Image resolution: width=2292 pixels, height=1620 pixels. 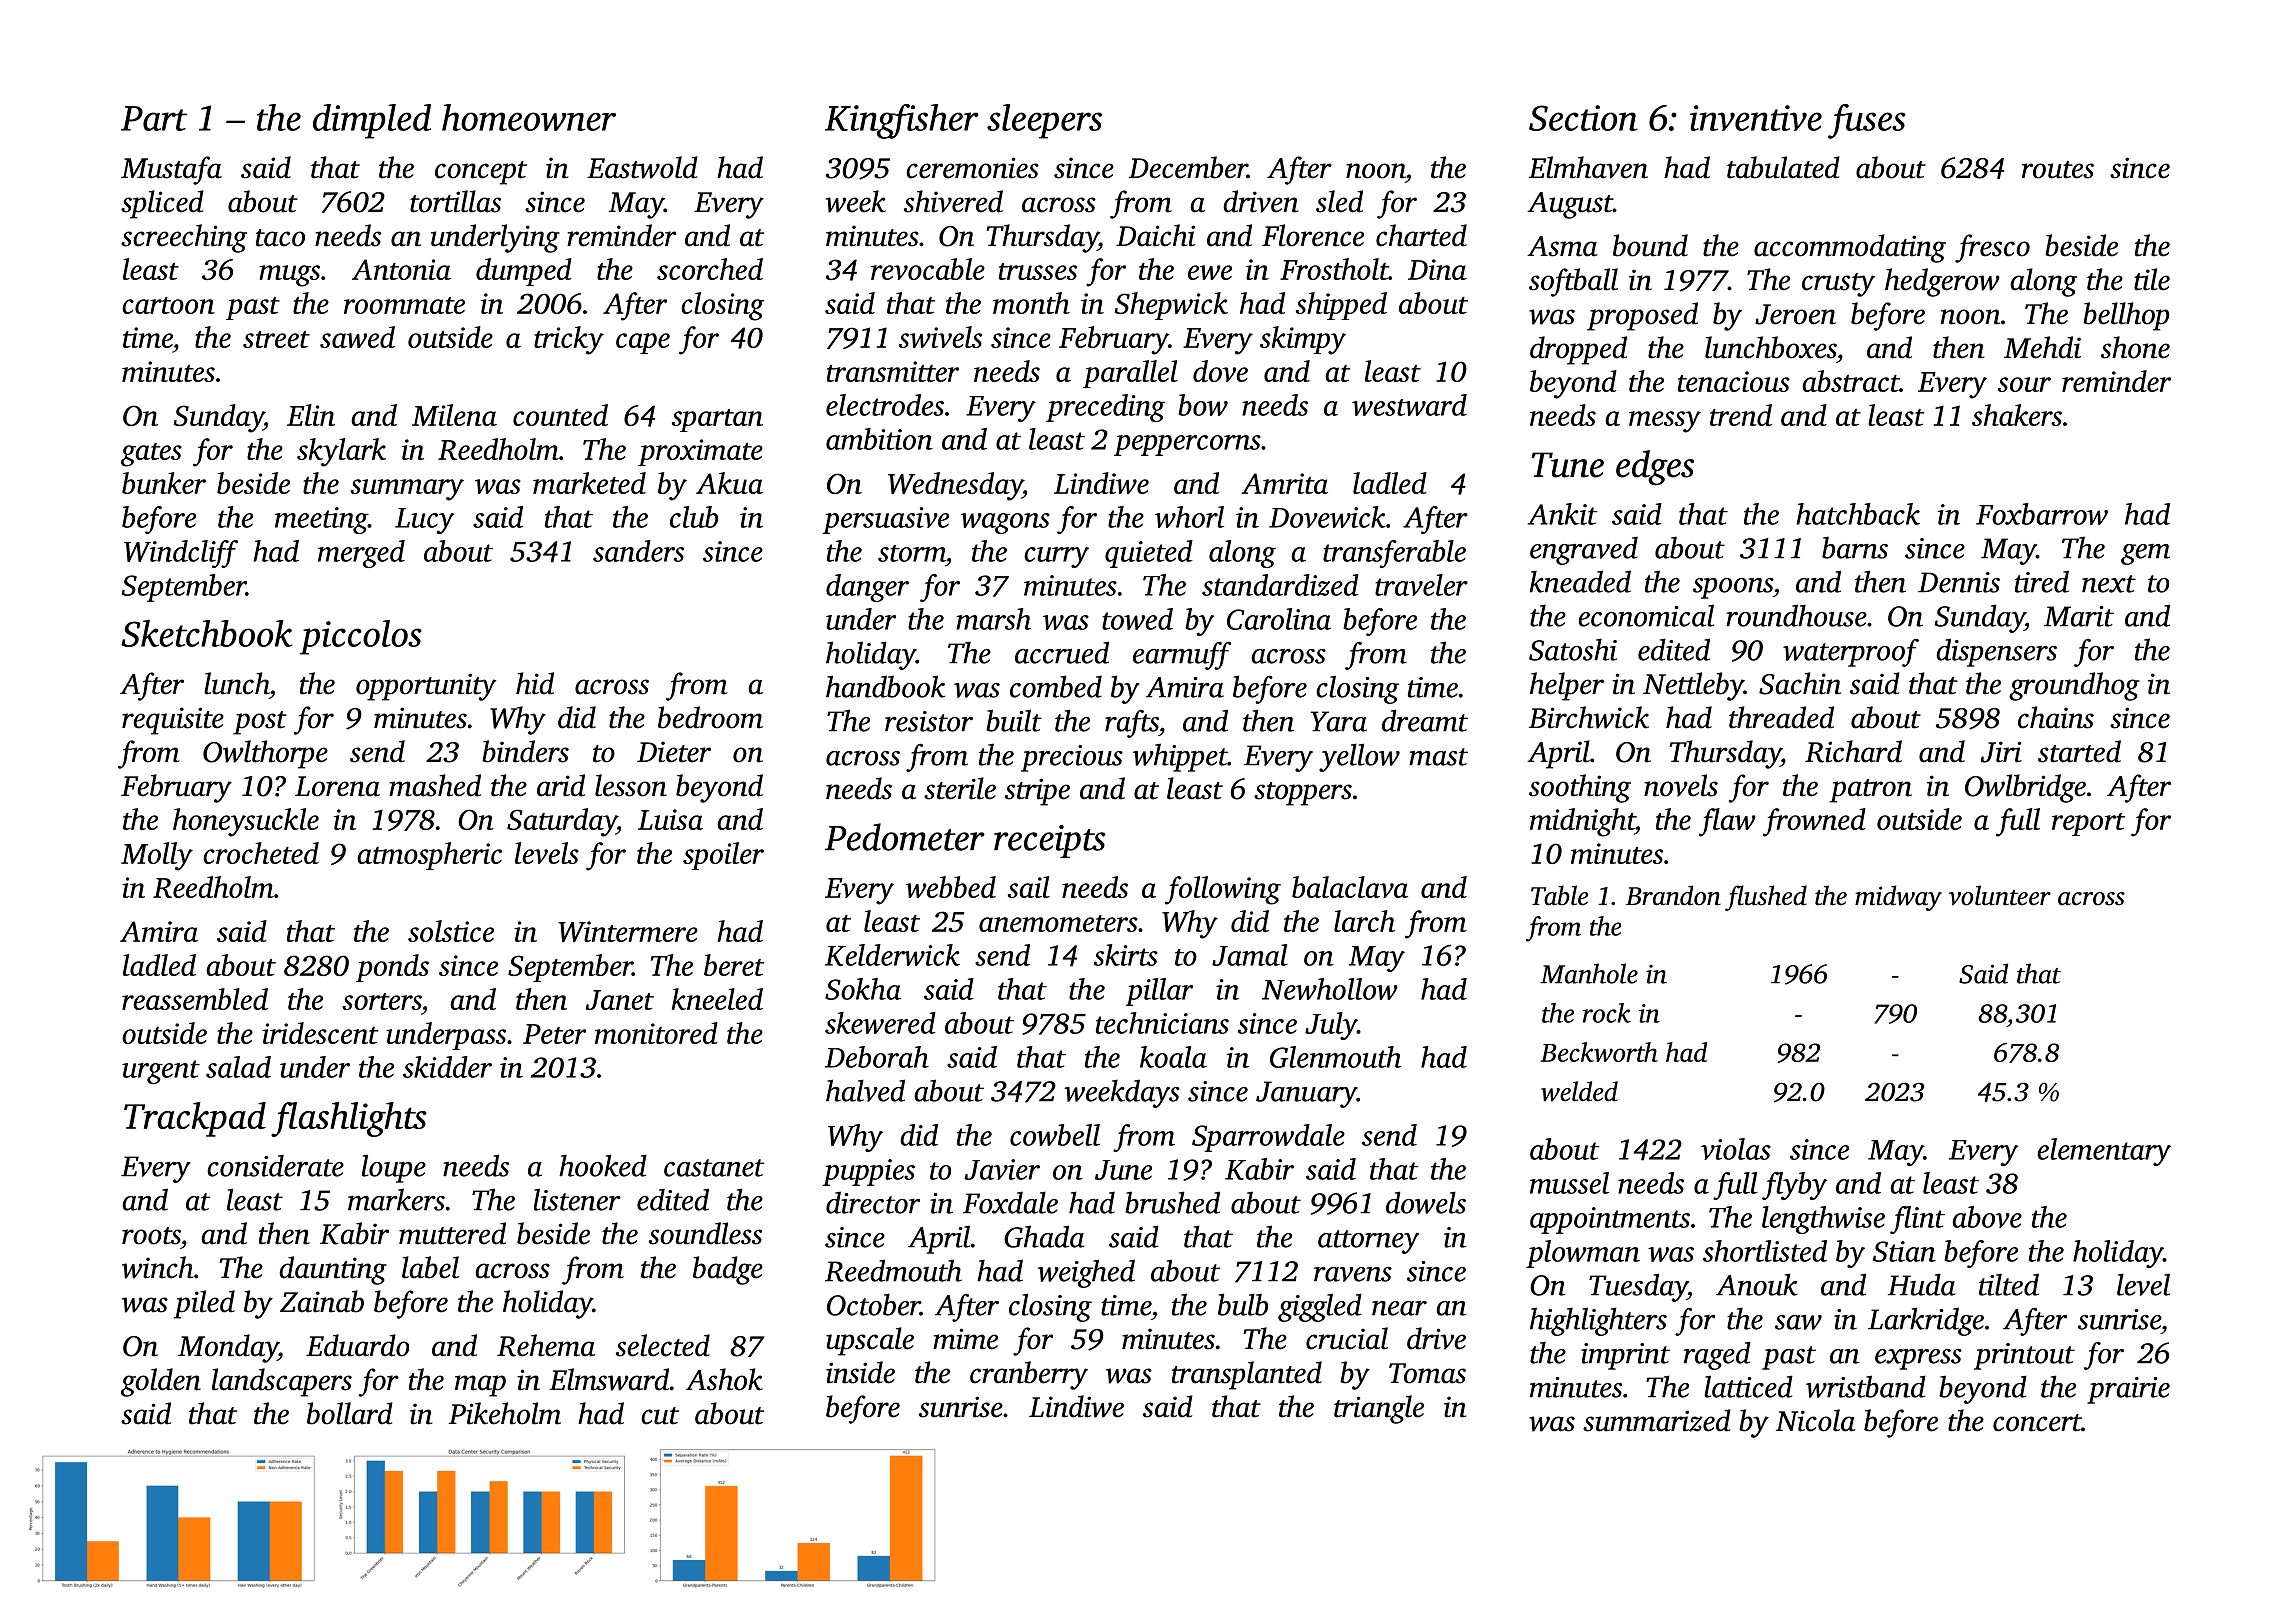 I want to click on transplanted, so click(x=1247, y=1375).
